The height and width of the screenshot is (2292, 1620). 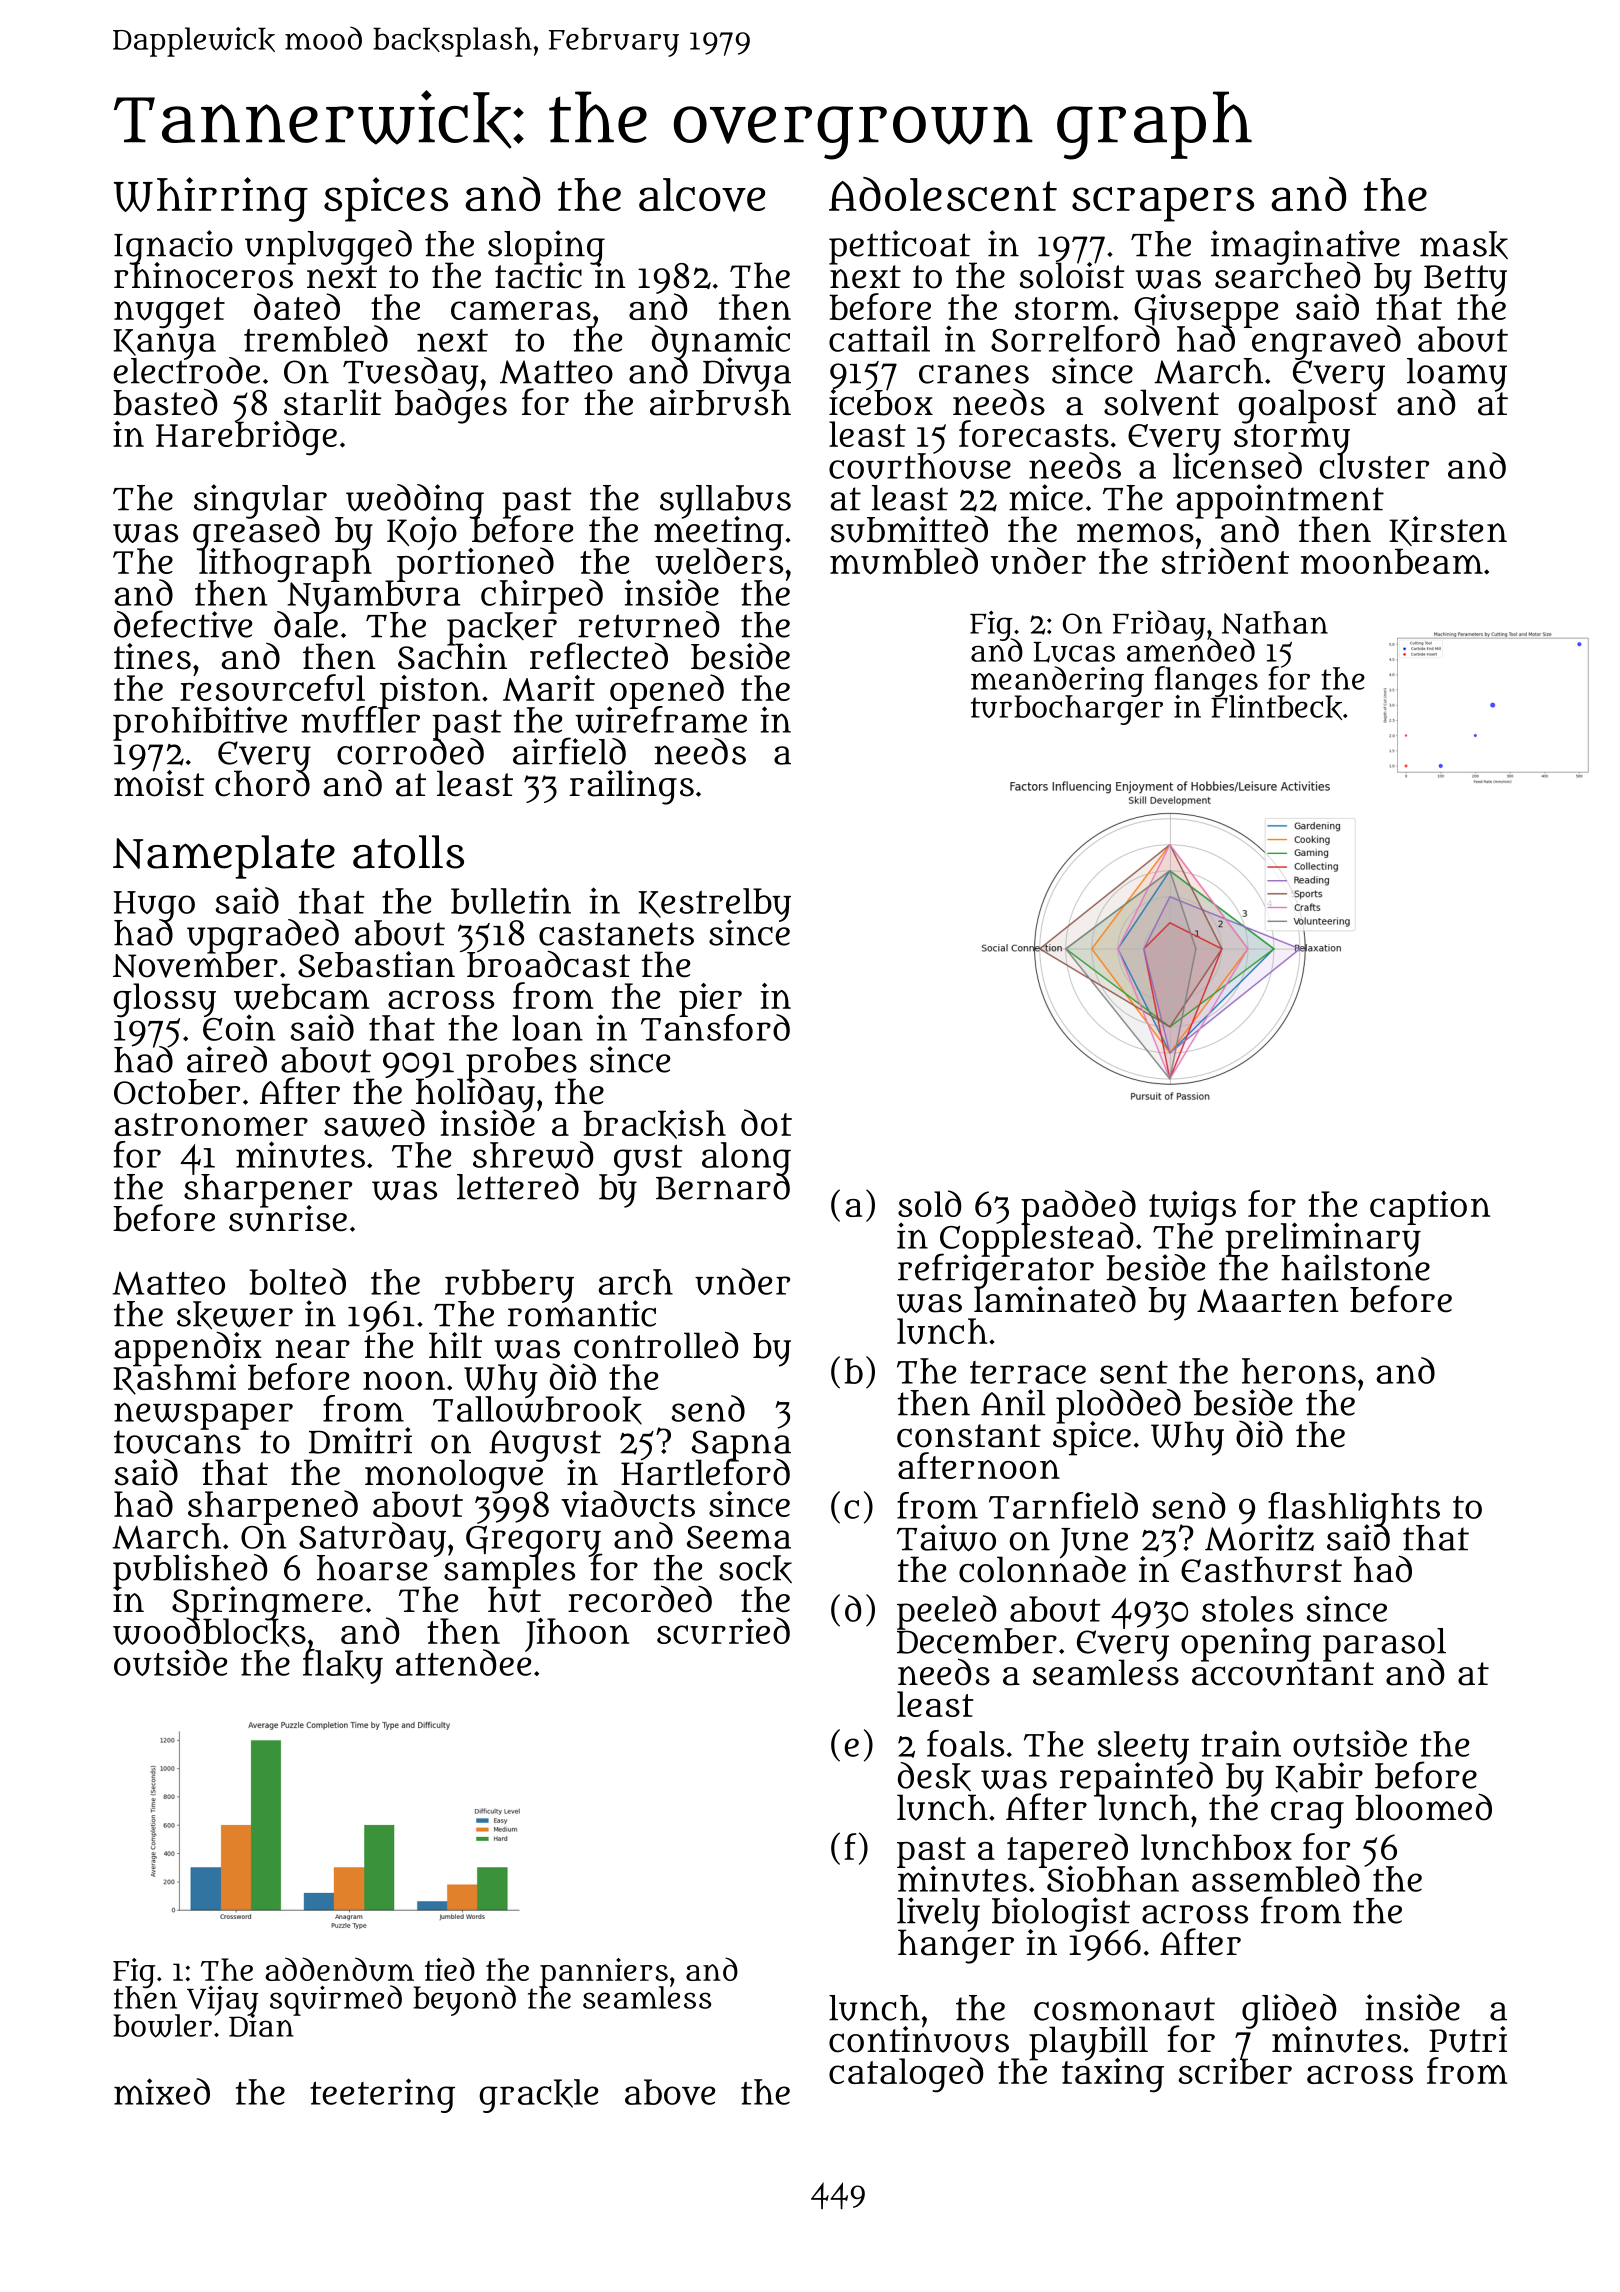 What do you see at coordinates (934, 1776) in the screenshot?
I see `desk` at bounding box center [934, 1776].
